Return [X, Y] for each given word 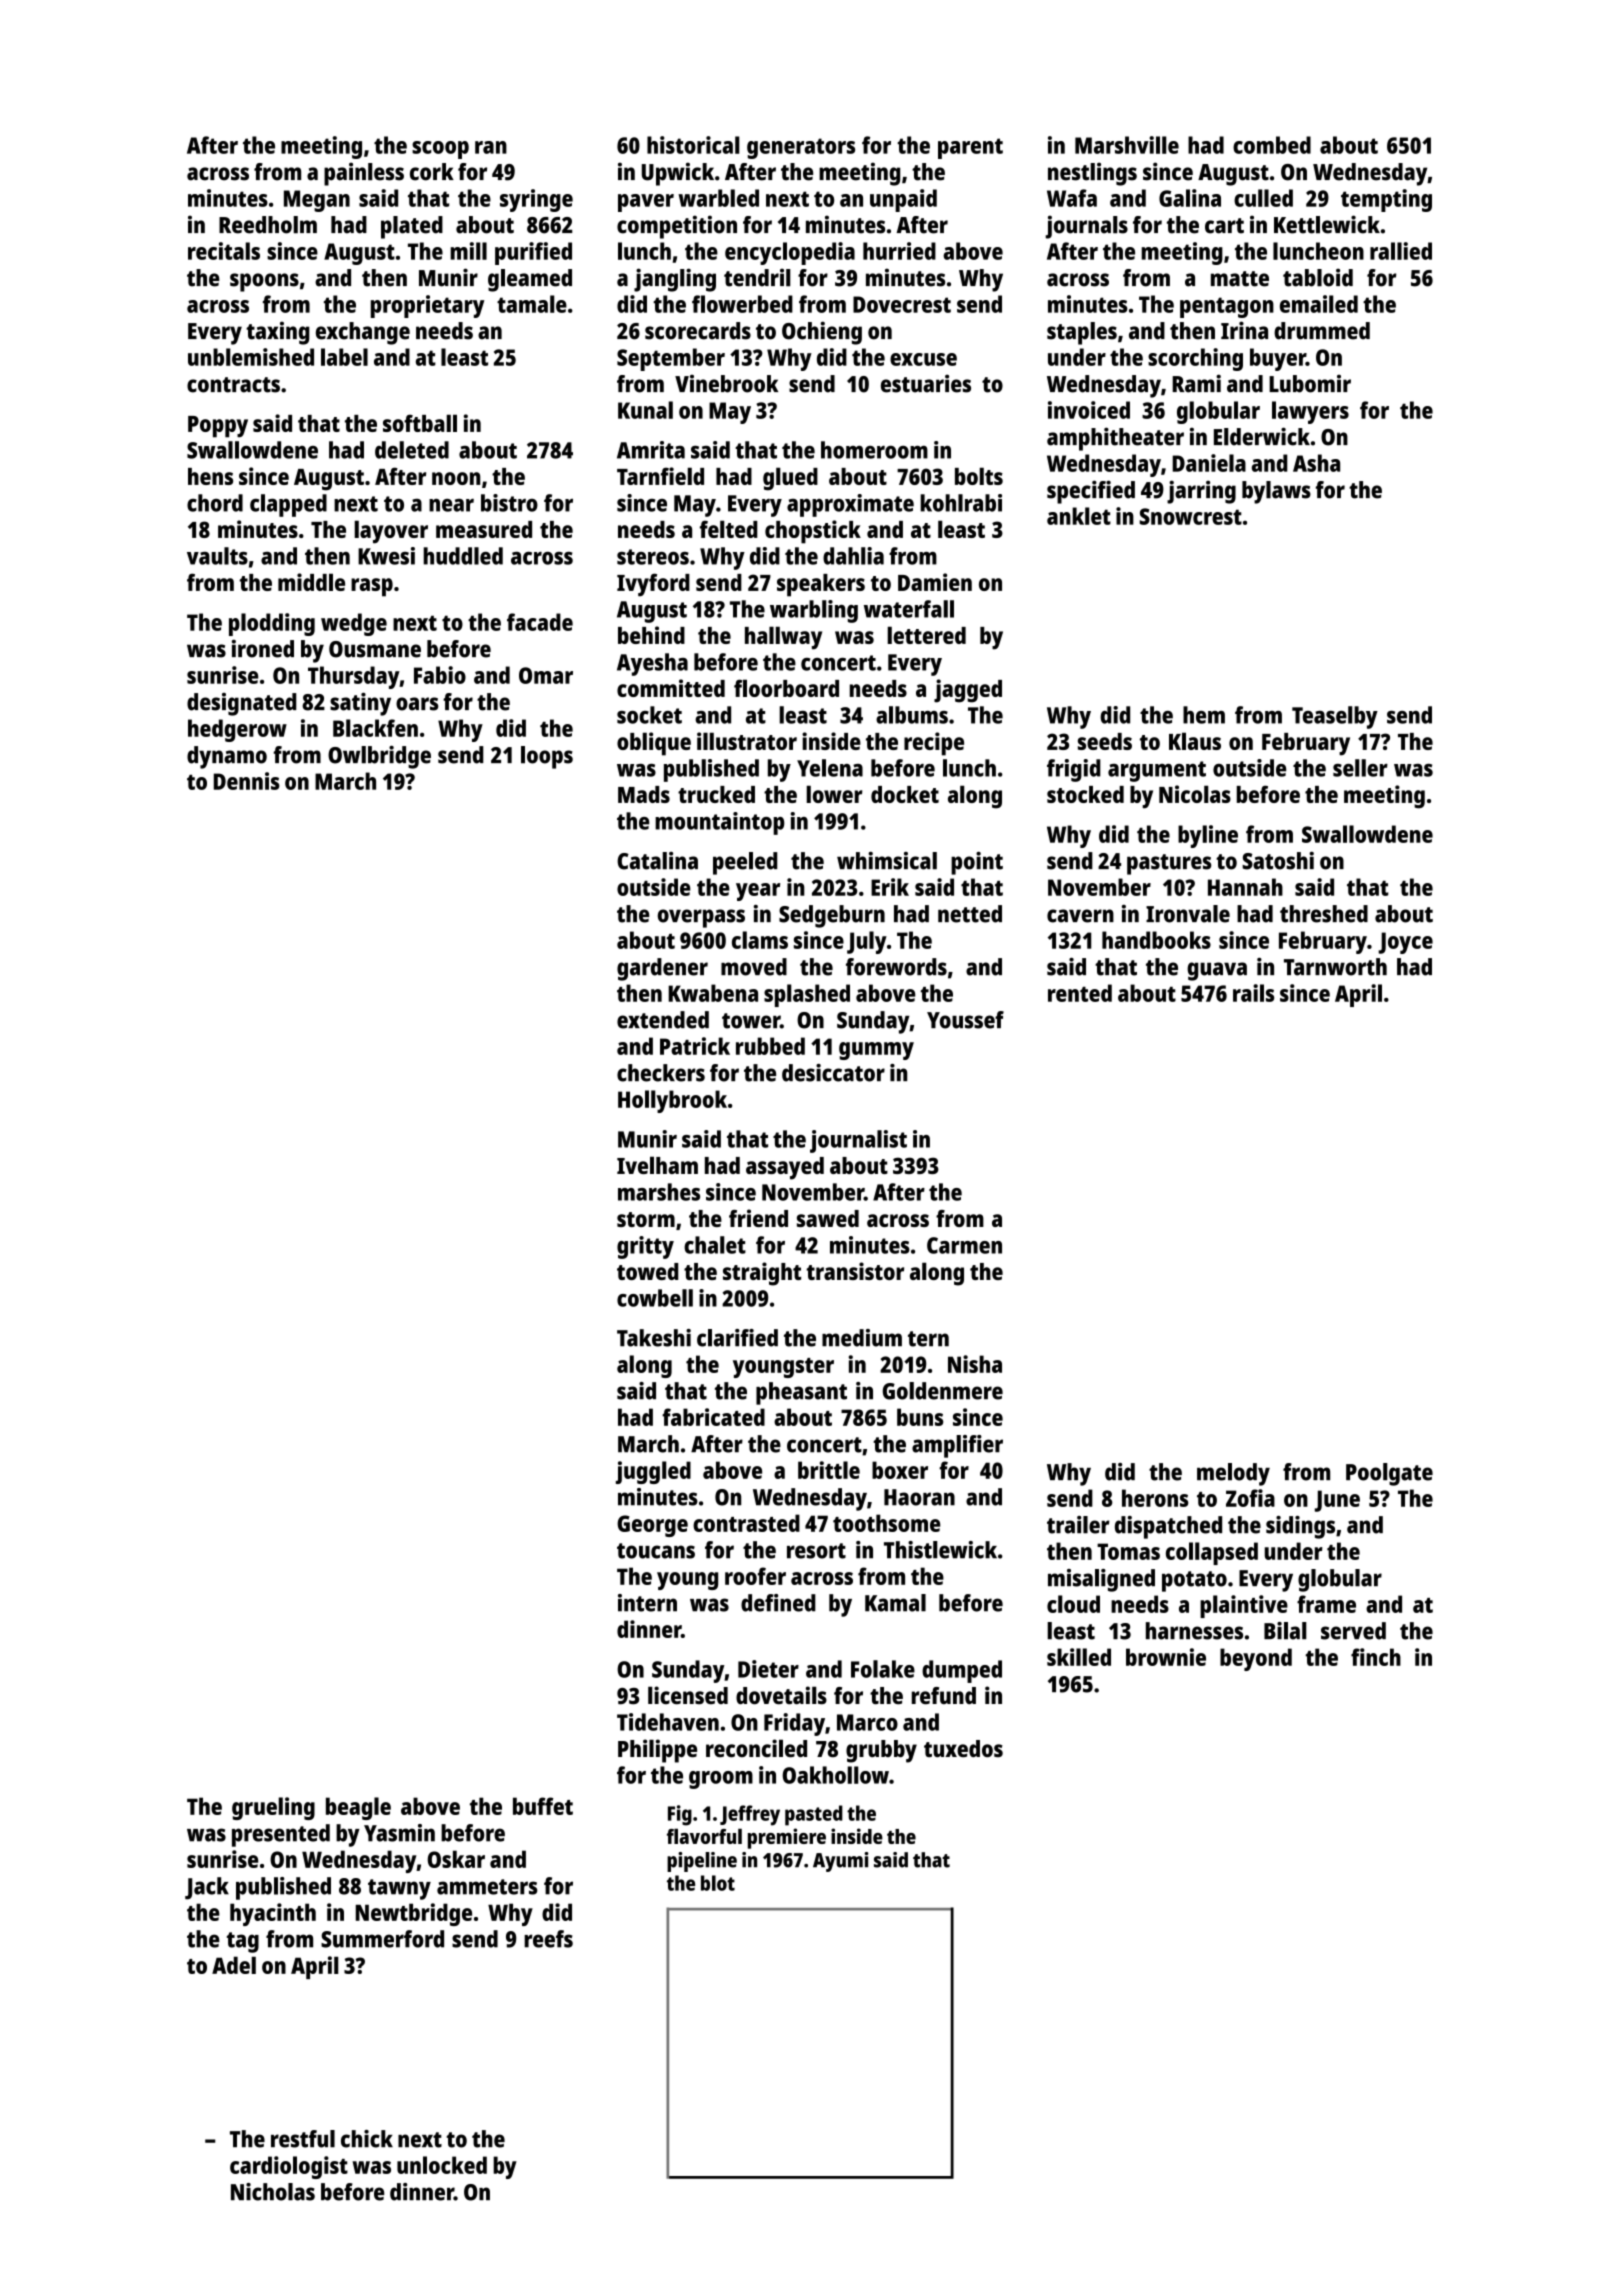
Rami [1196, 383]
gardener [662, 969]
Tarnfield [660, 476]
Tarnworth [1335, 967]
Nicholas [273, 2192]
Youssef [965, 1020]
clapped [288, 505]
